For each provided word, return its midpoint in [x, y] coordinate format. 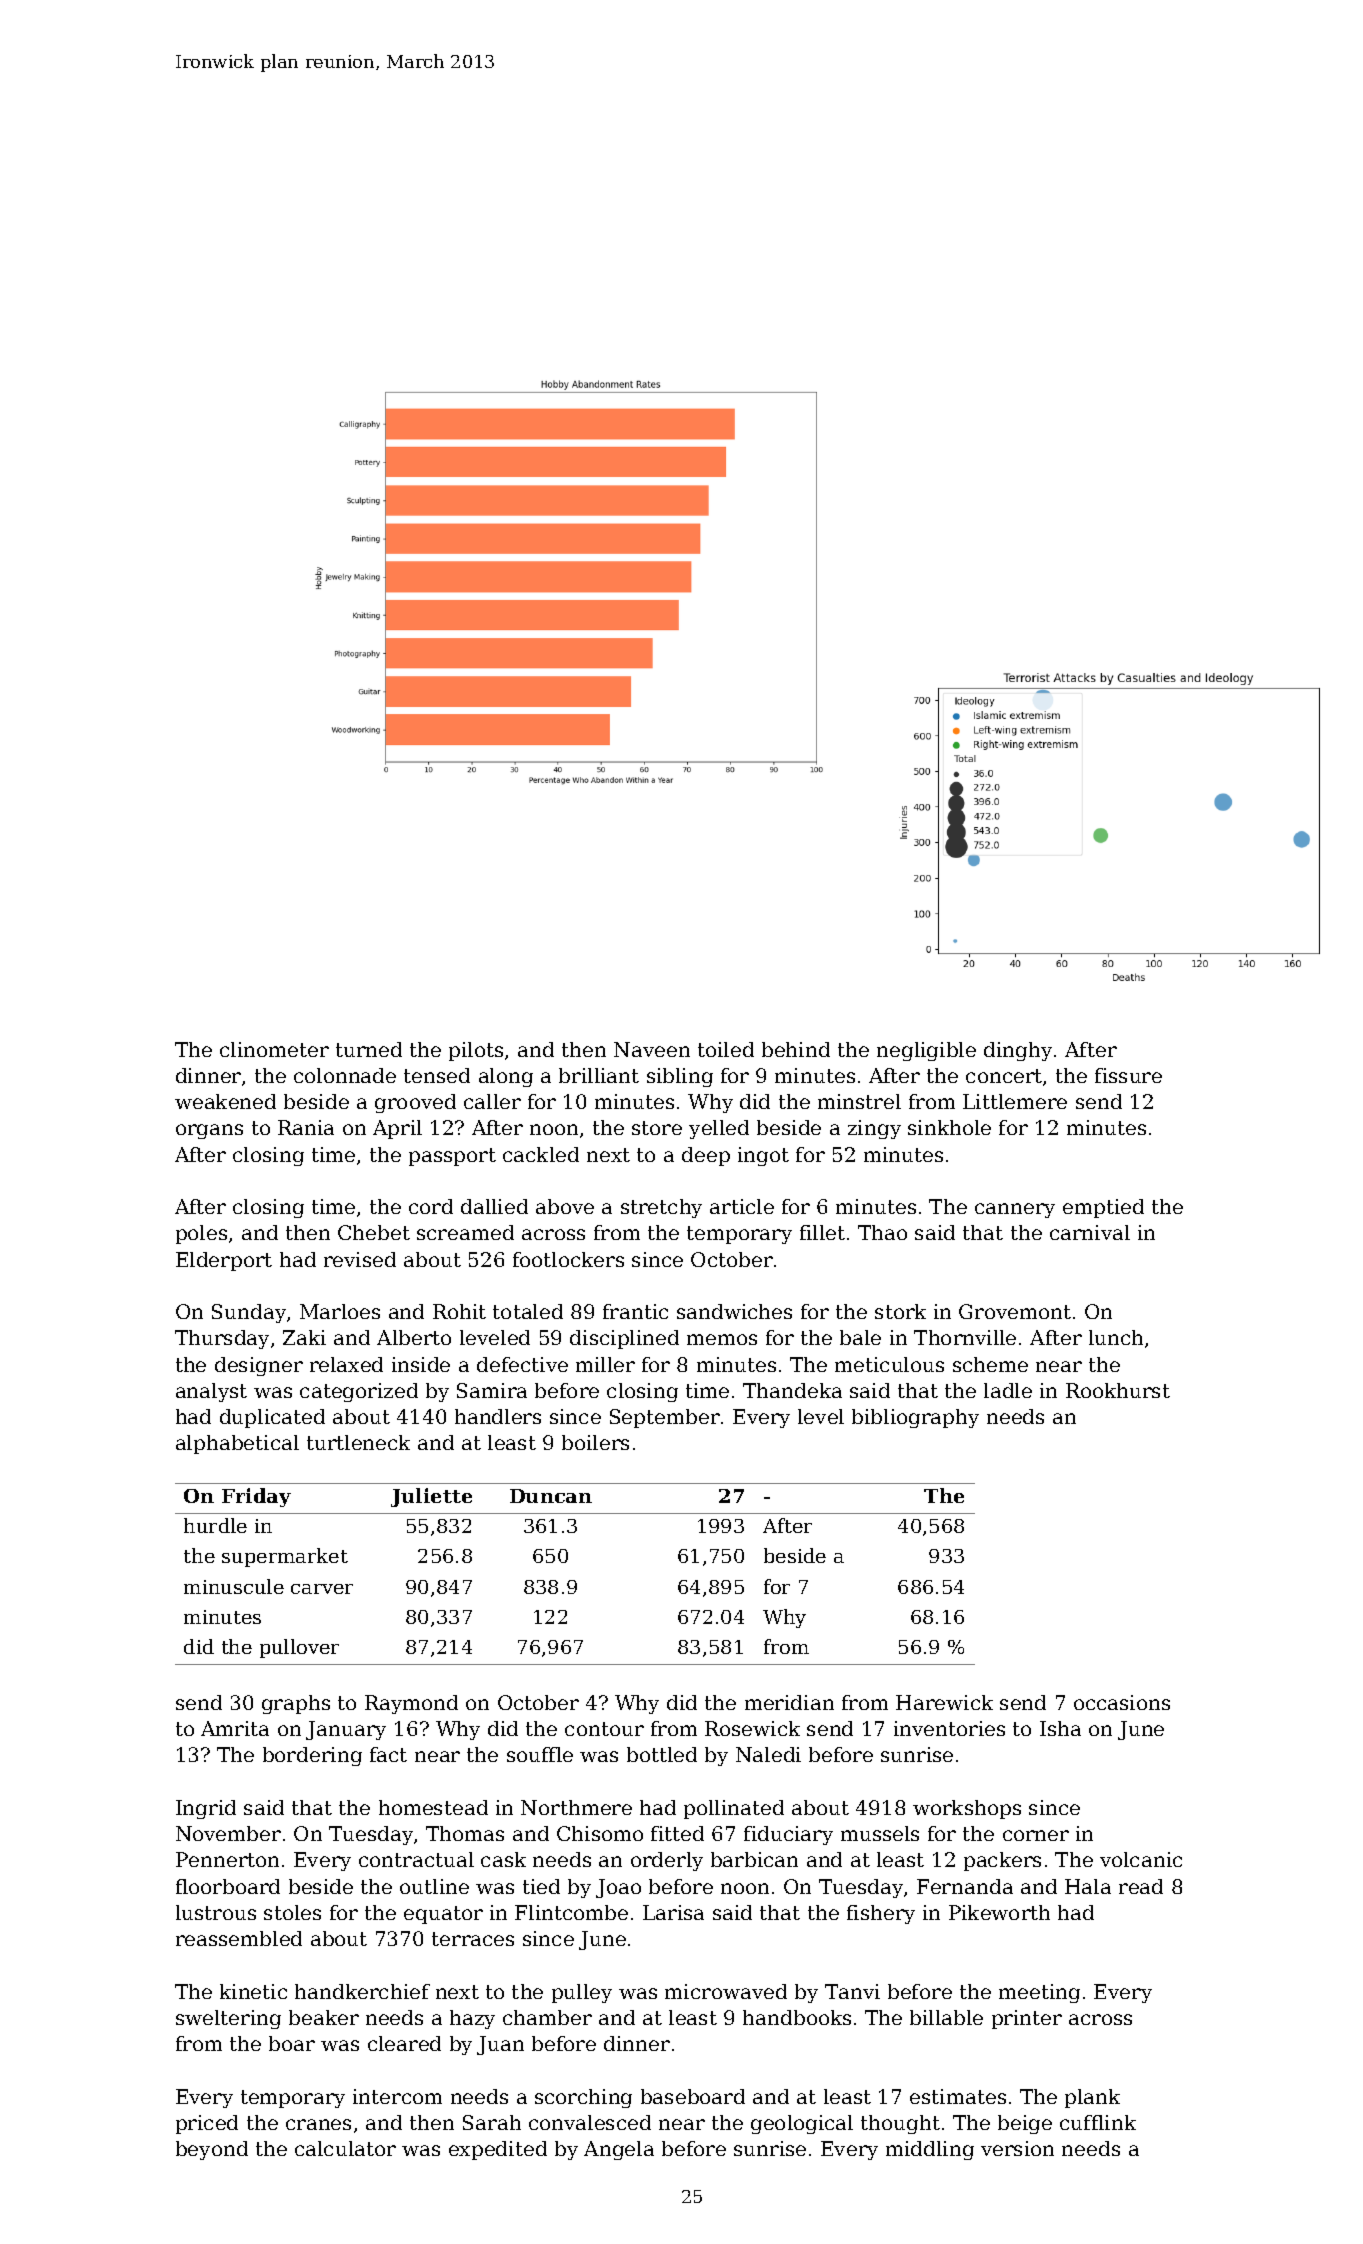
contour [604, 1729]
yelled [719, 1129]
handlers [498, 1416]
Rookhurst [1118, 1390]
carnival [1090, 1232]
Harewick [944, 1702]
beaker [324, 2017]
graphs [296, 1704]
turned [369, 1049]
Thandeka [792, 1390]
